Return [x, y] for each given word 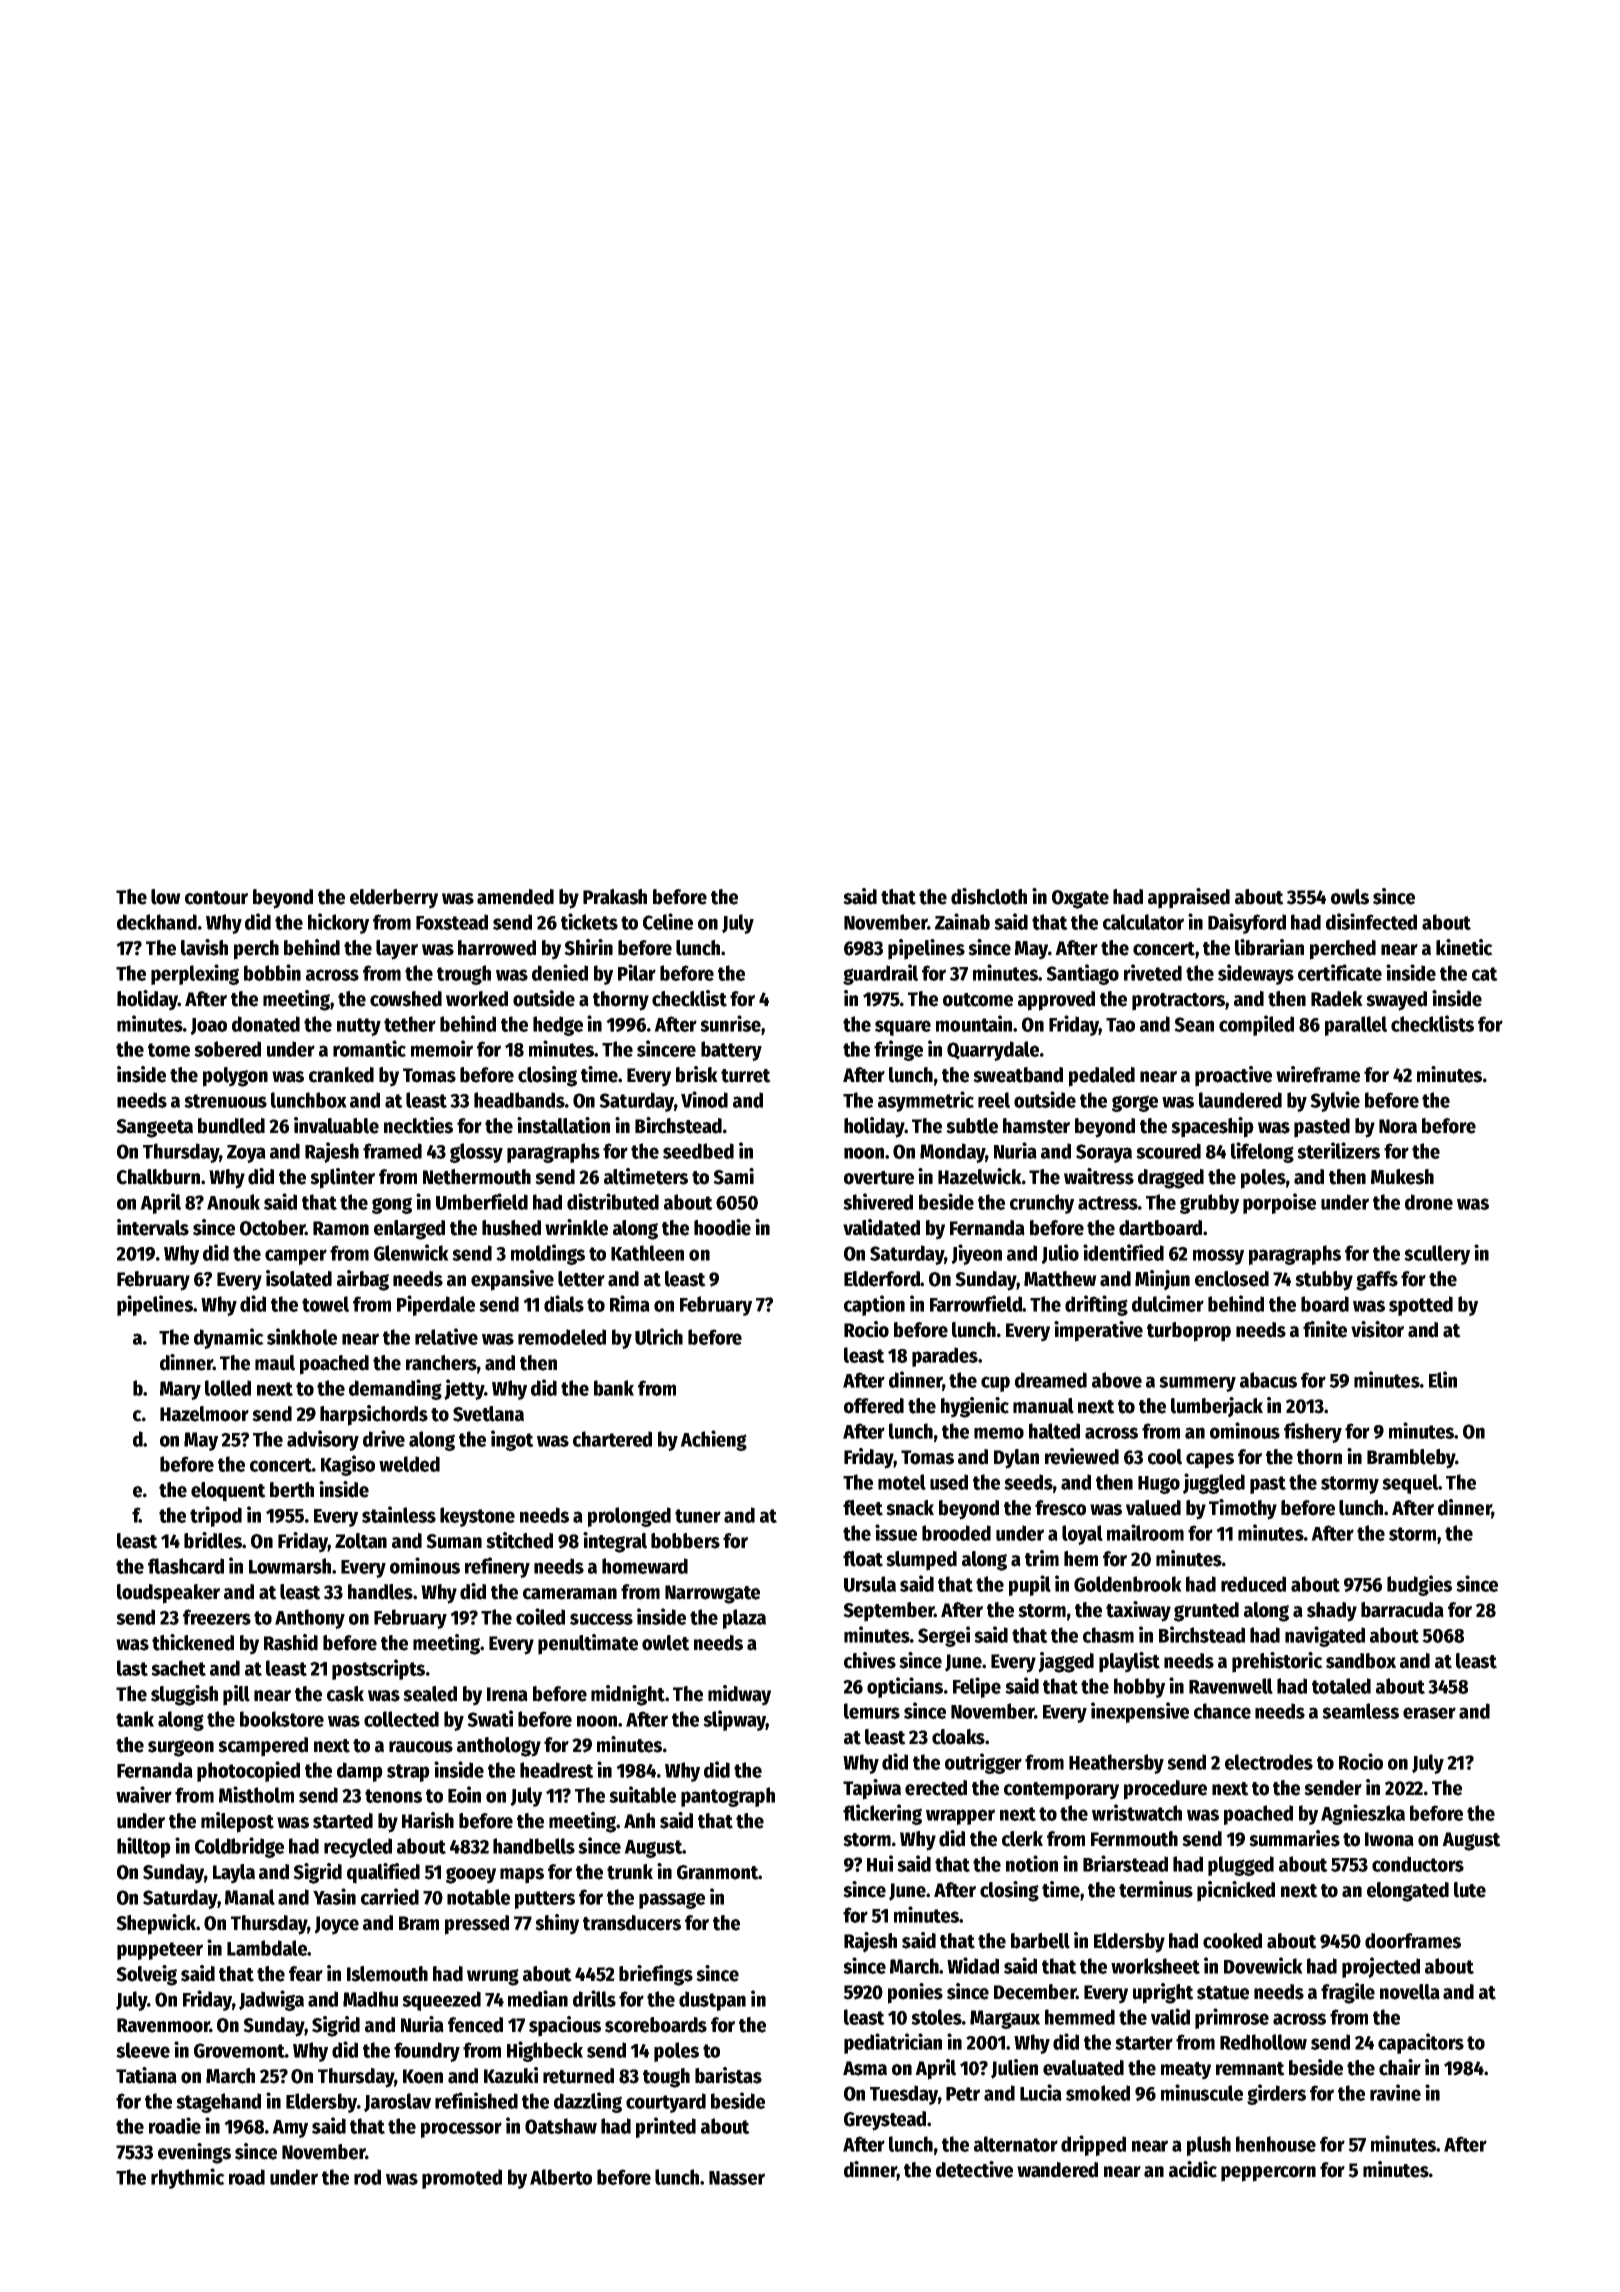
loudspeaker [168, 1594]
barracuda [1402, 1610]
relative [446, 1336]
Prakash [615, 897]
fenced [475, 2025]
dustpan [712, 2001]
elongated [1408, 1892]
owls [1350, 897]
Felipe [977, 1687]
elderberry [394, 899]
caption [874, 1305]
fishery [1313, 1432]
